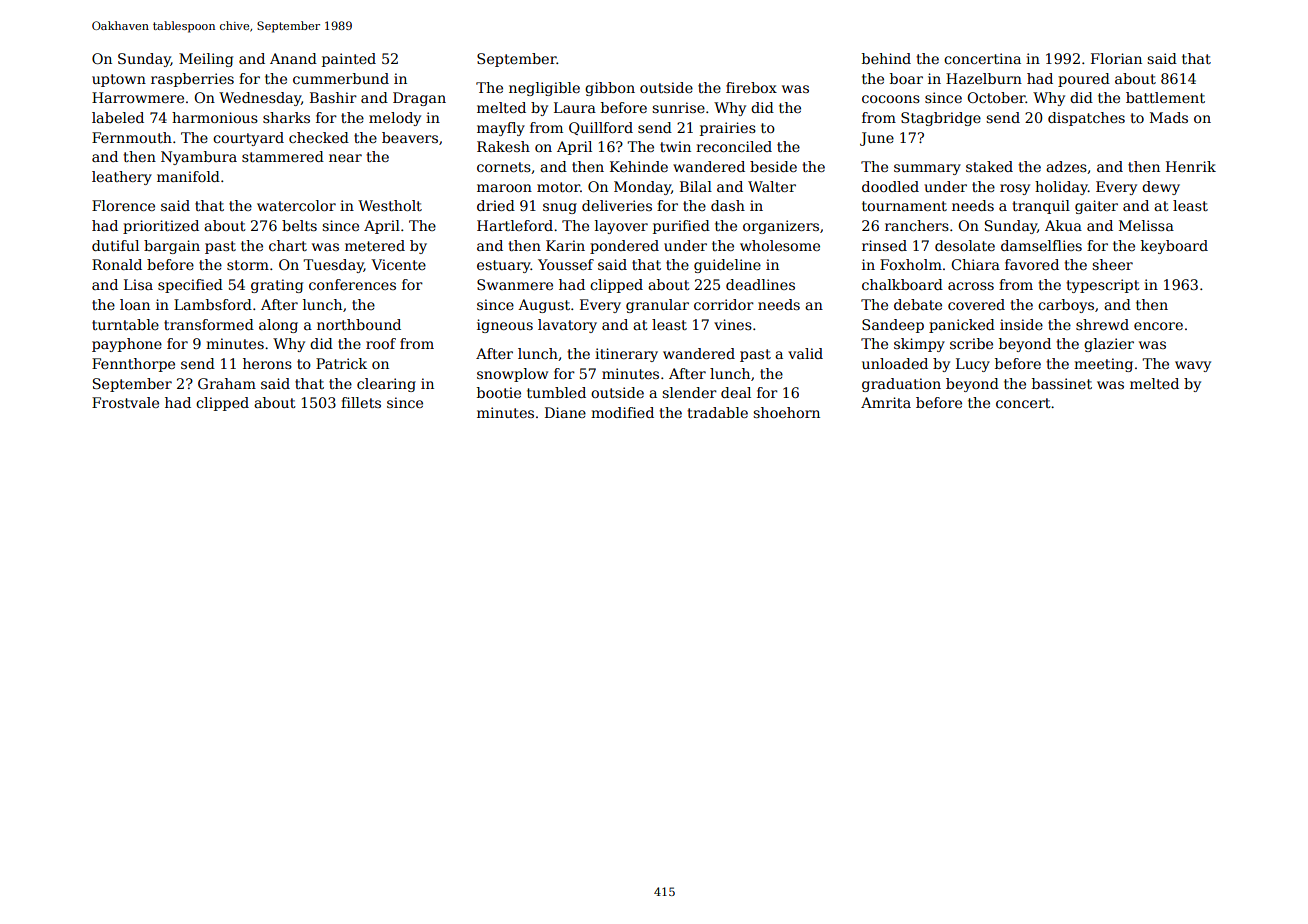 Image resolution: width=1308 pixels, height=924 pixels. Describe the element at coordinates (886, 58) in the screenshot. I see `behind` at that location.
